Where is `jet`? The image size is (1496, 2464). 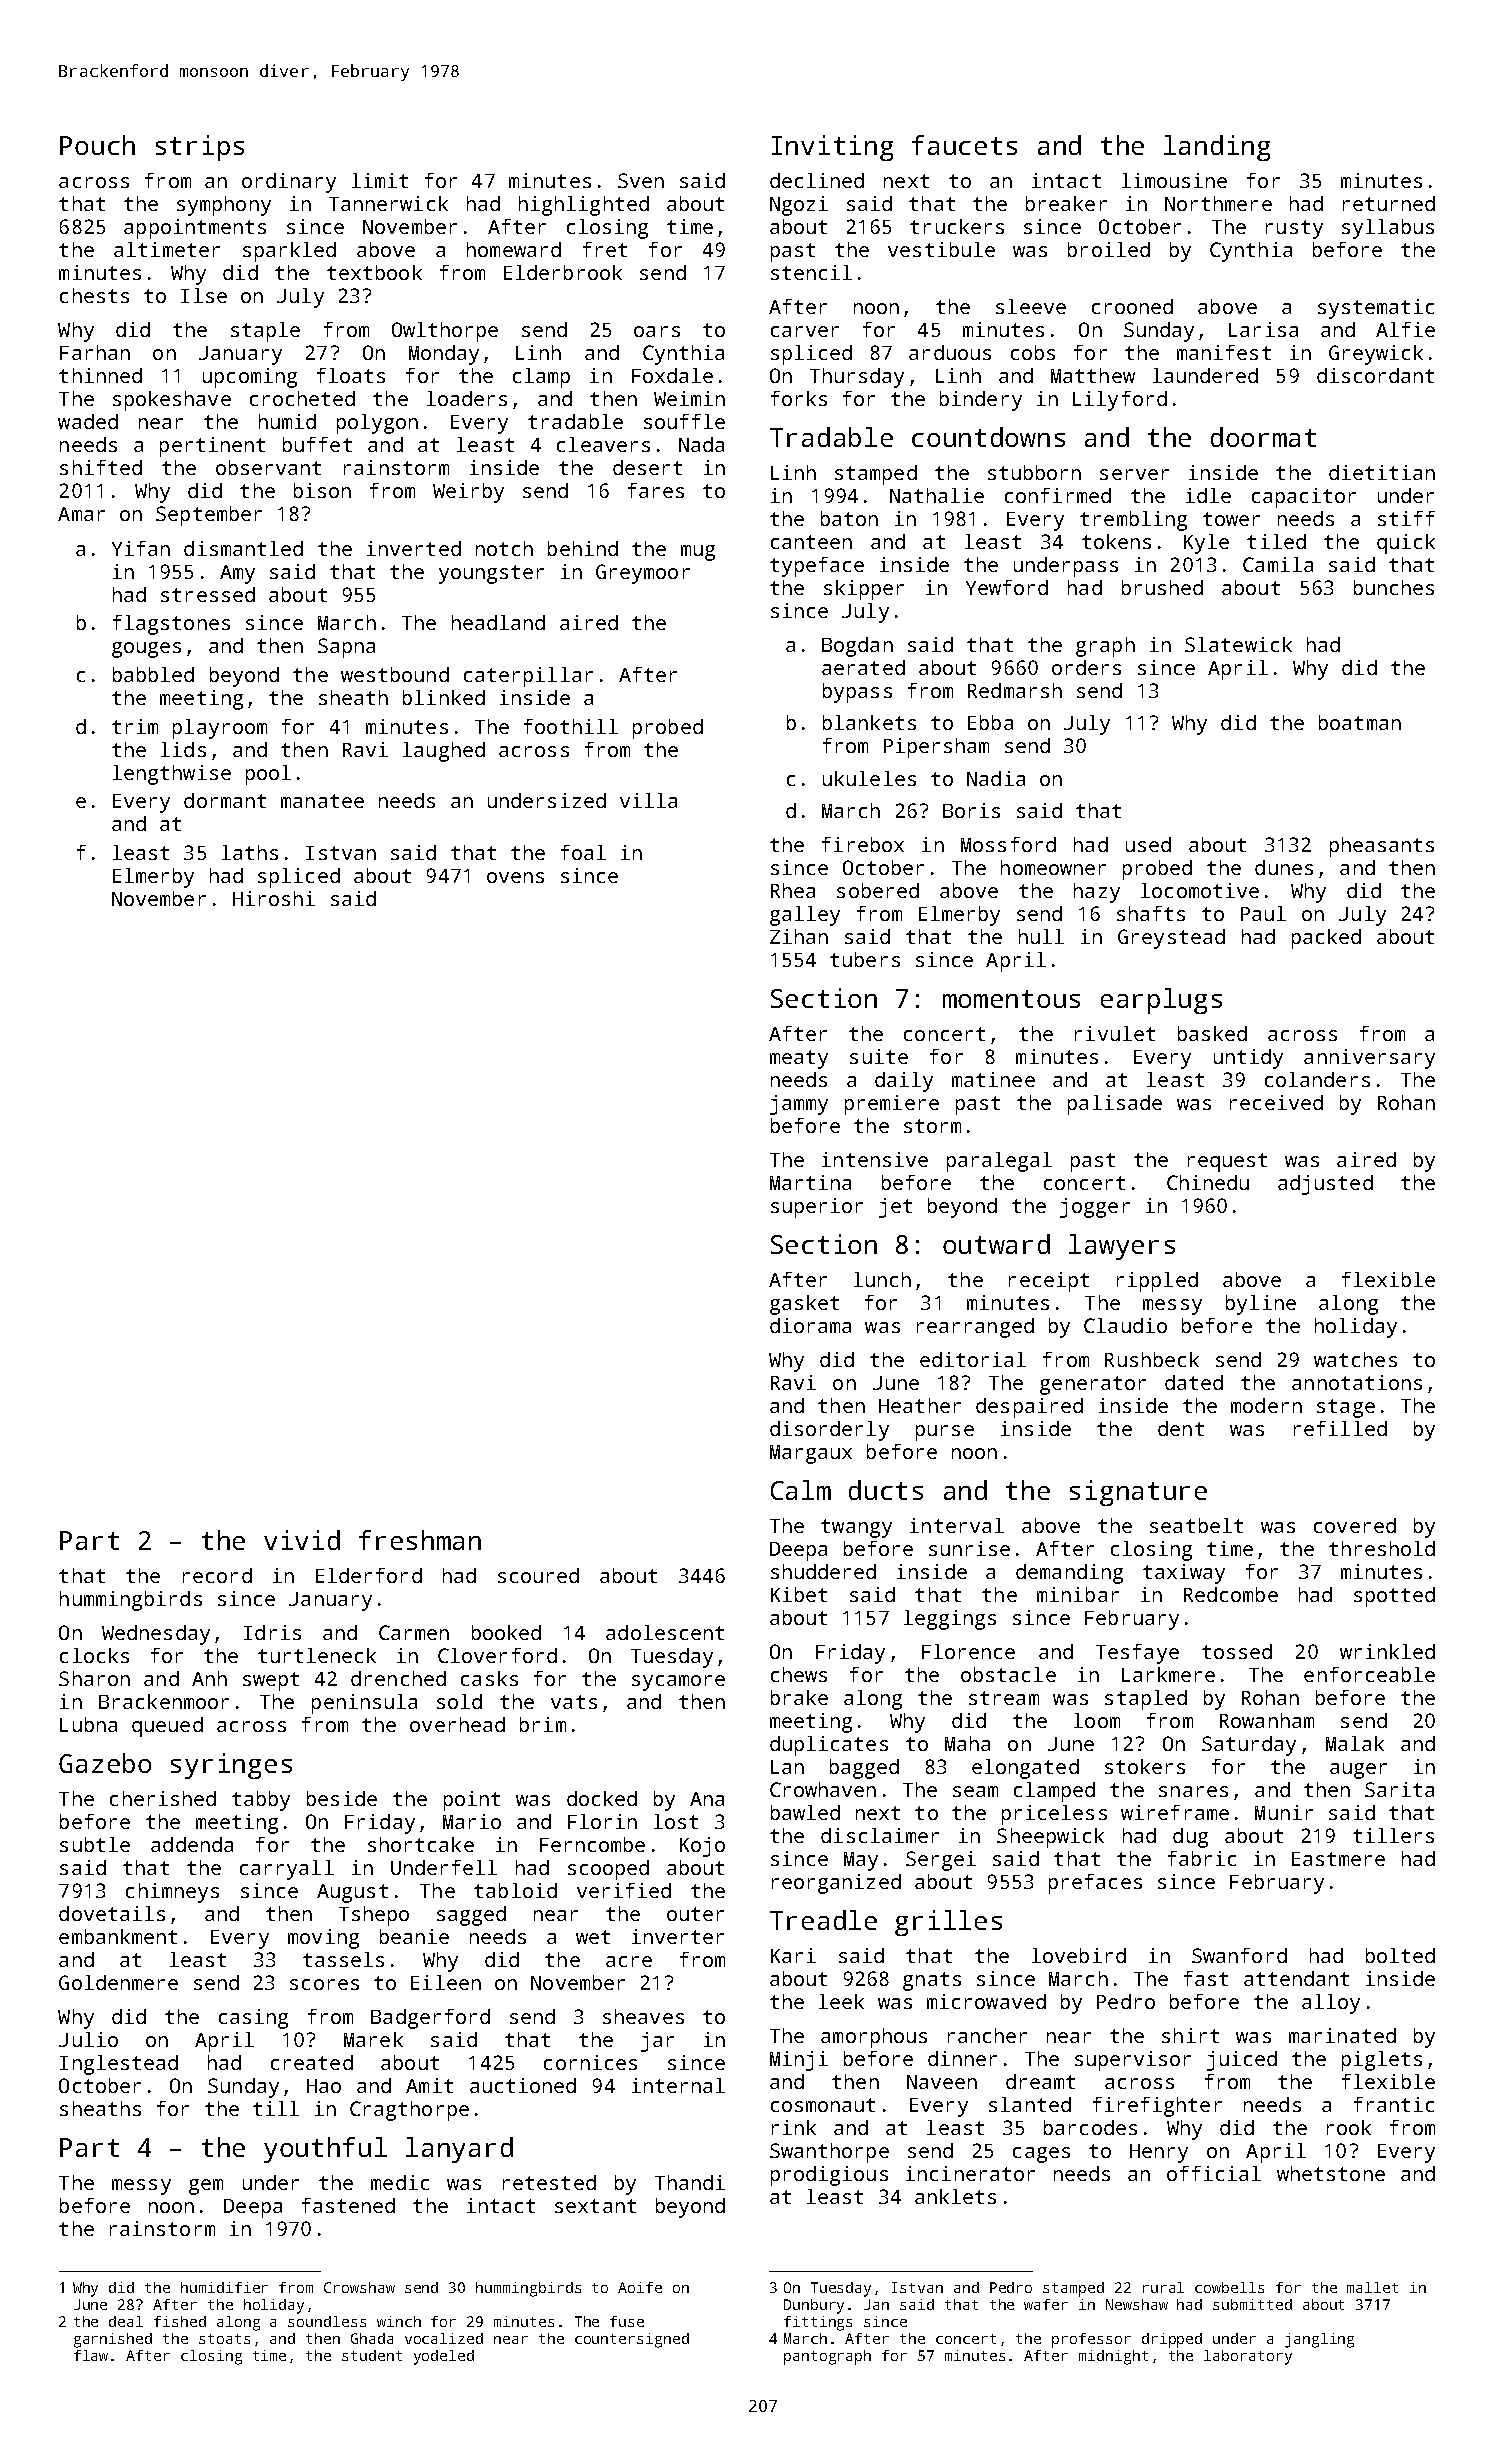 jet is located at coordinates (895, 1208).
